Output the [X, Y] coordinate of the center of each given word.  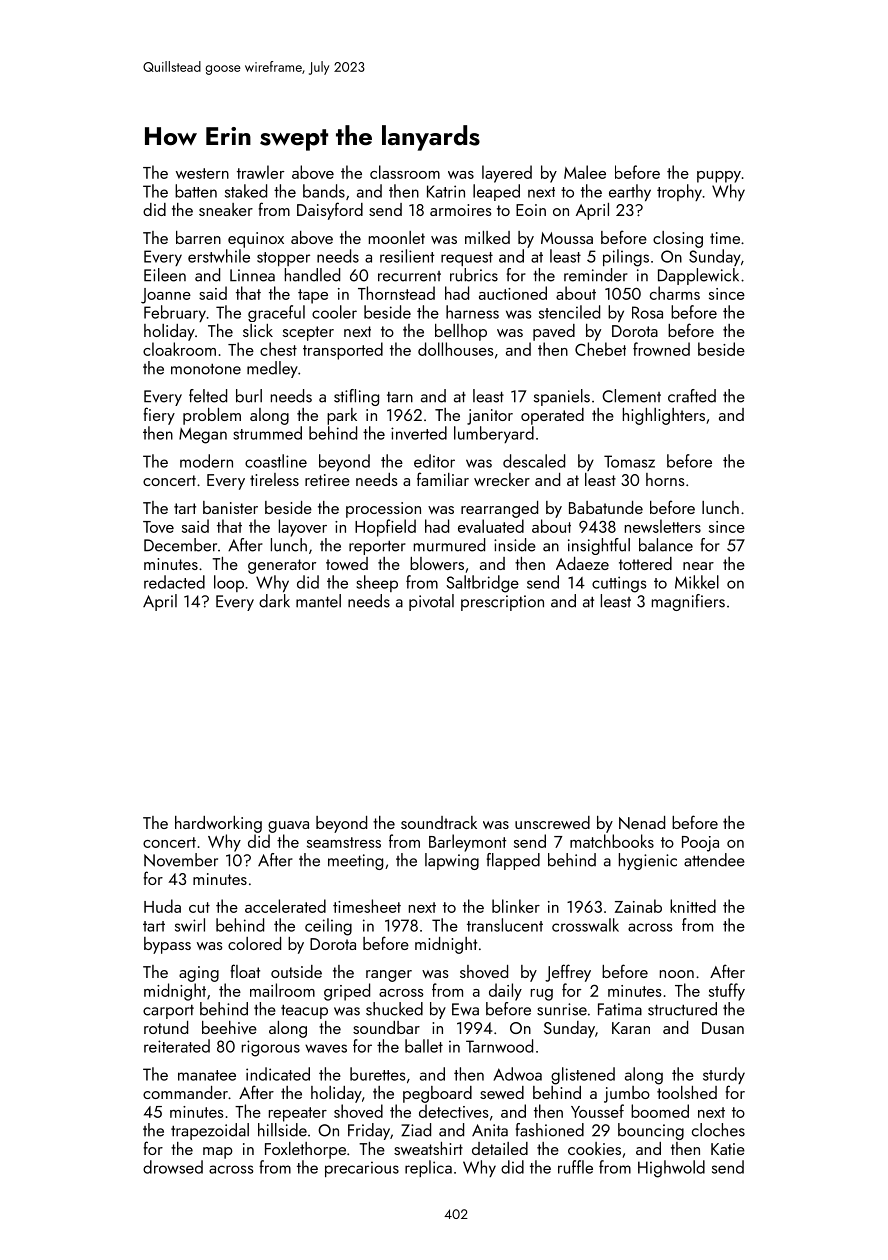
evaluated [491, 526]
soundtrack [439, 822]
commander [185, 1092]
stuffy [727, 992]
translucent [505, 925]
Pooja [700, 844]
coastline [276, 461]
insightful [599, 546]
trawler [260, 172]
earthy [630, 192]
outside [296, 971]
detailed [500, 1148]
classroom [405, 172]
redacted [174, 582]
